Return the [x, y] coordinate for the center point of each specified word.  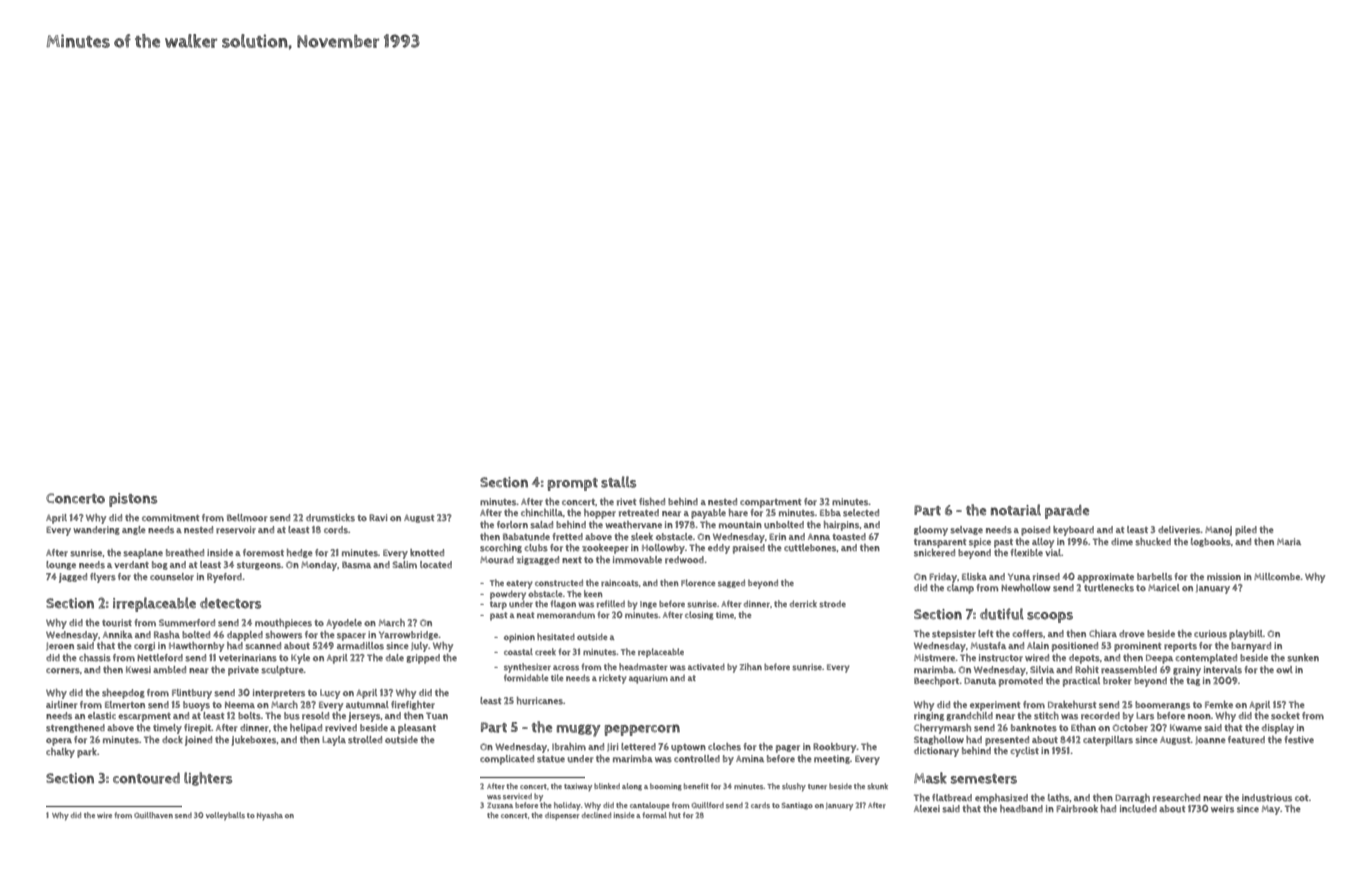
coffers [1028, 634]
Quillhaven [153, 815]
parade [1067, 512]
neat [525, 615]
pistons [133, 500]
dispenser [562, 816]
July [419, 647]
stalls [618, 482]
